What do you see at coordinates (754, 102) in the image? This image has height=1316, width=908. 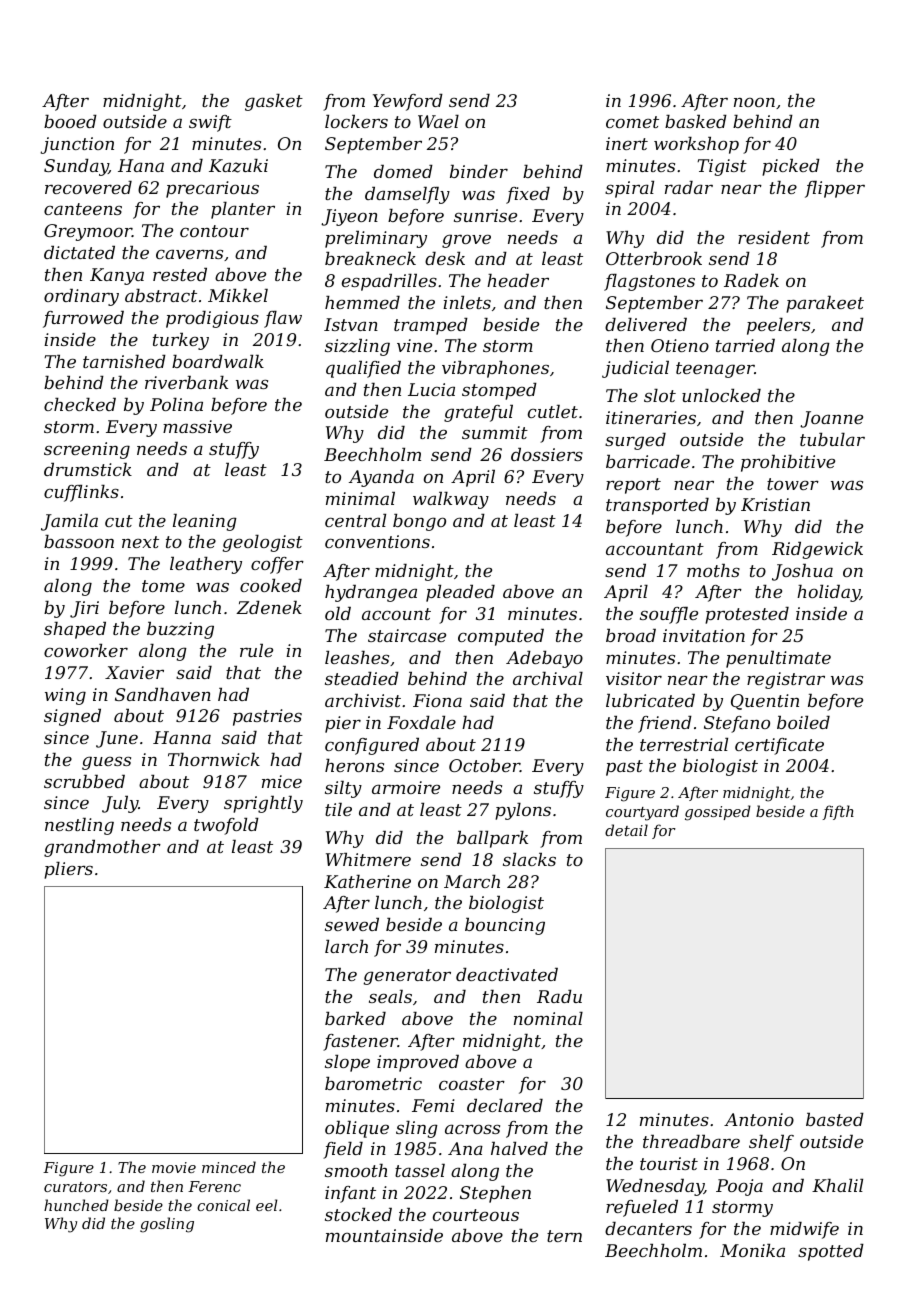 I see `noon` at bounding box center [754, 102].
